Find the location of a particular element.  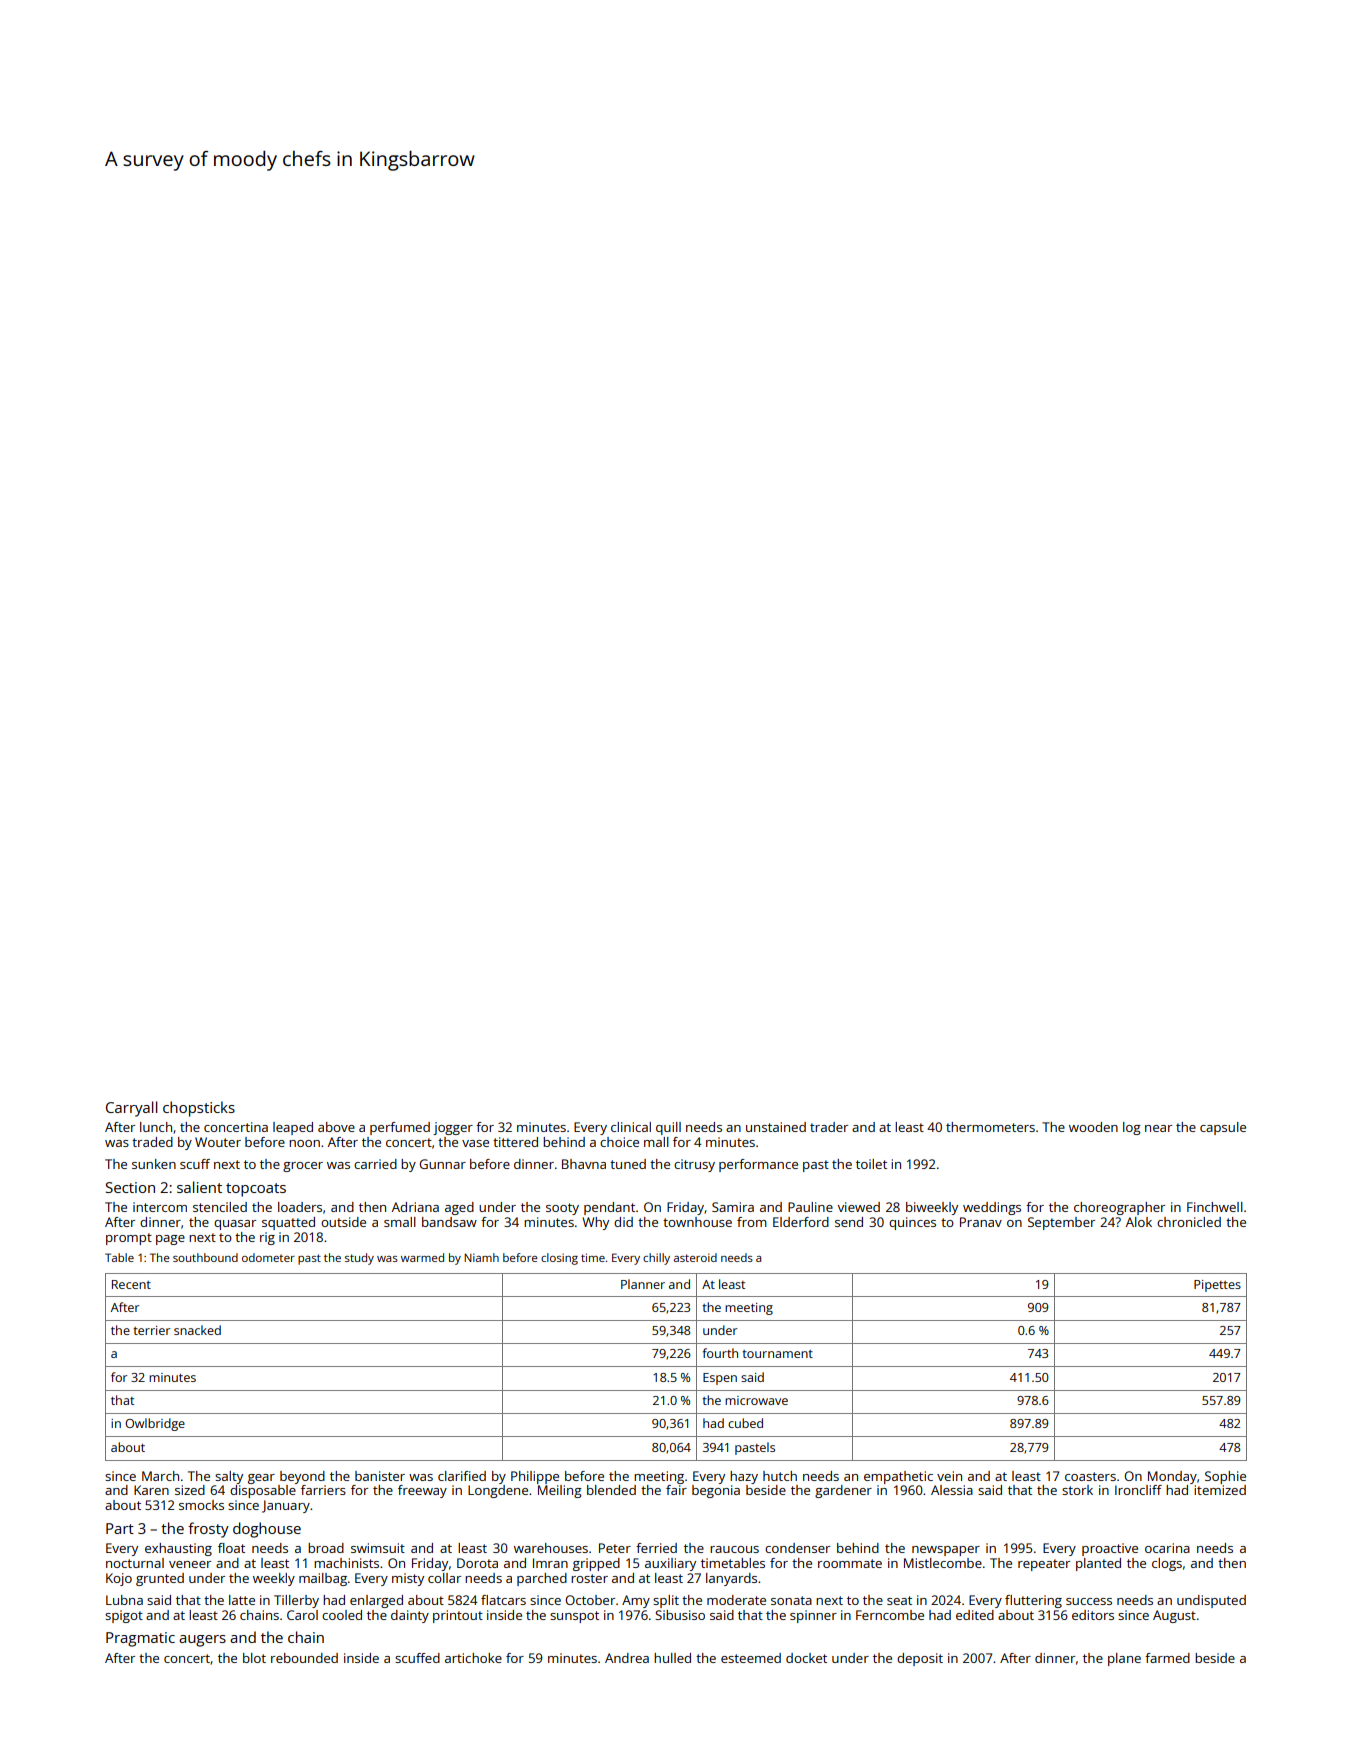

weddings is located at coordinates (992, 1208).
